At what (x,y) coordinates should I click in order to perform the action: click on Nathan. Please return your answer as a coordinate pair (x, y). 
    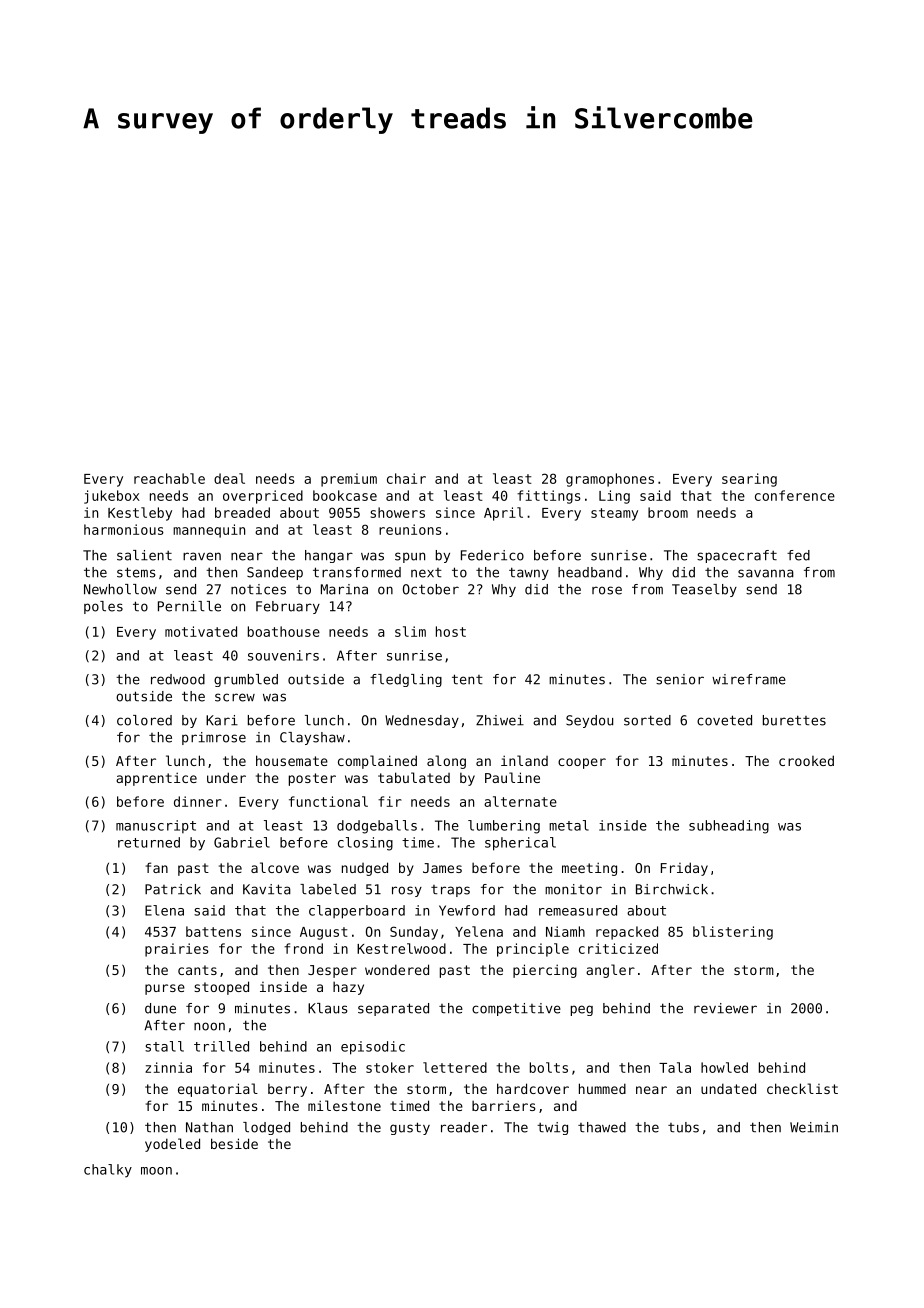
    Looking at the image, I should click on (209, 1127).
